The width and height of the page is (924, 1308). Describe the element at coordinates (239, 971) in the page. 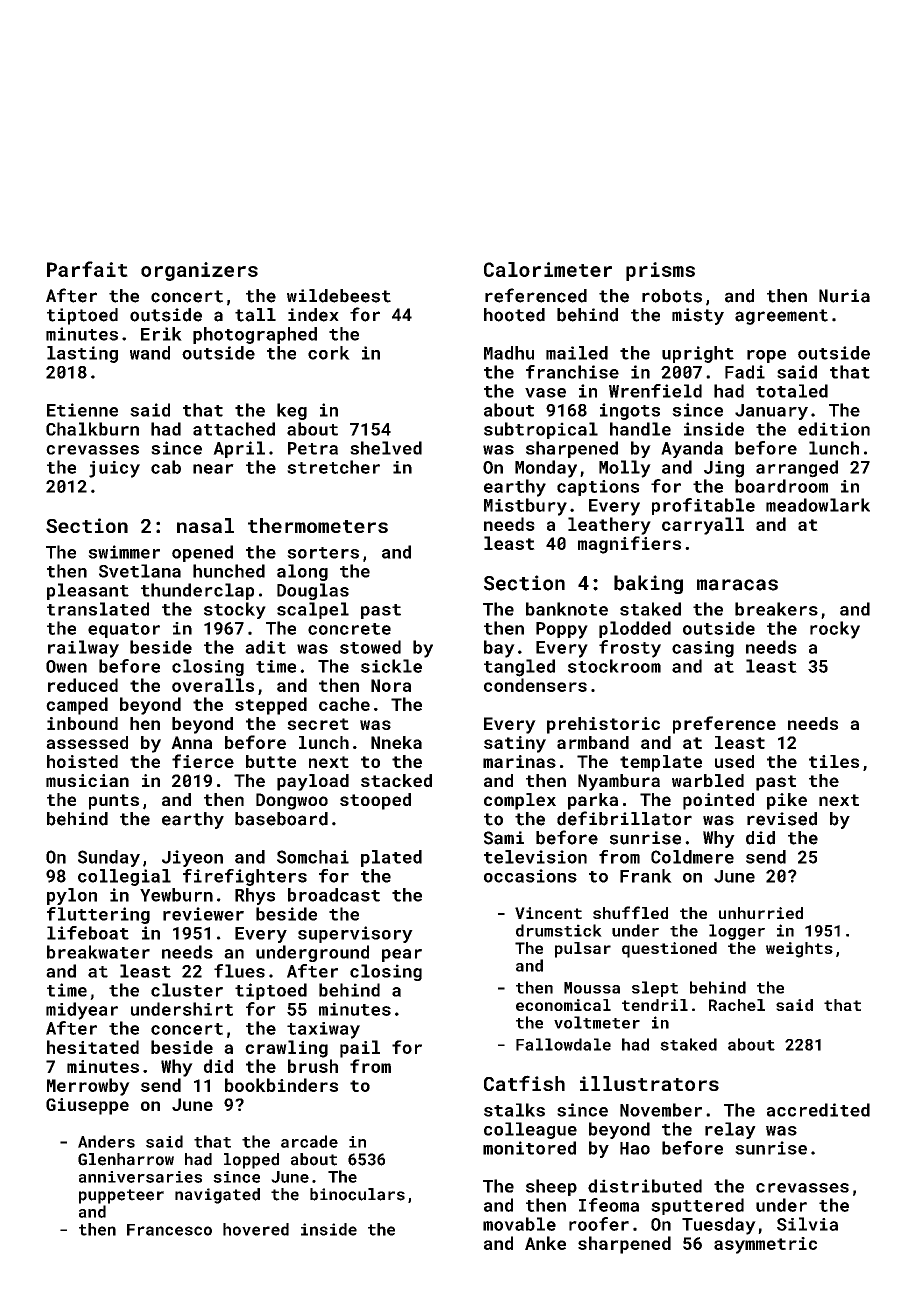

I see `flues` at that location.
